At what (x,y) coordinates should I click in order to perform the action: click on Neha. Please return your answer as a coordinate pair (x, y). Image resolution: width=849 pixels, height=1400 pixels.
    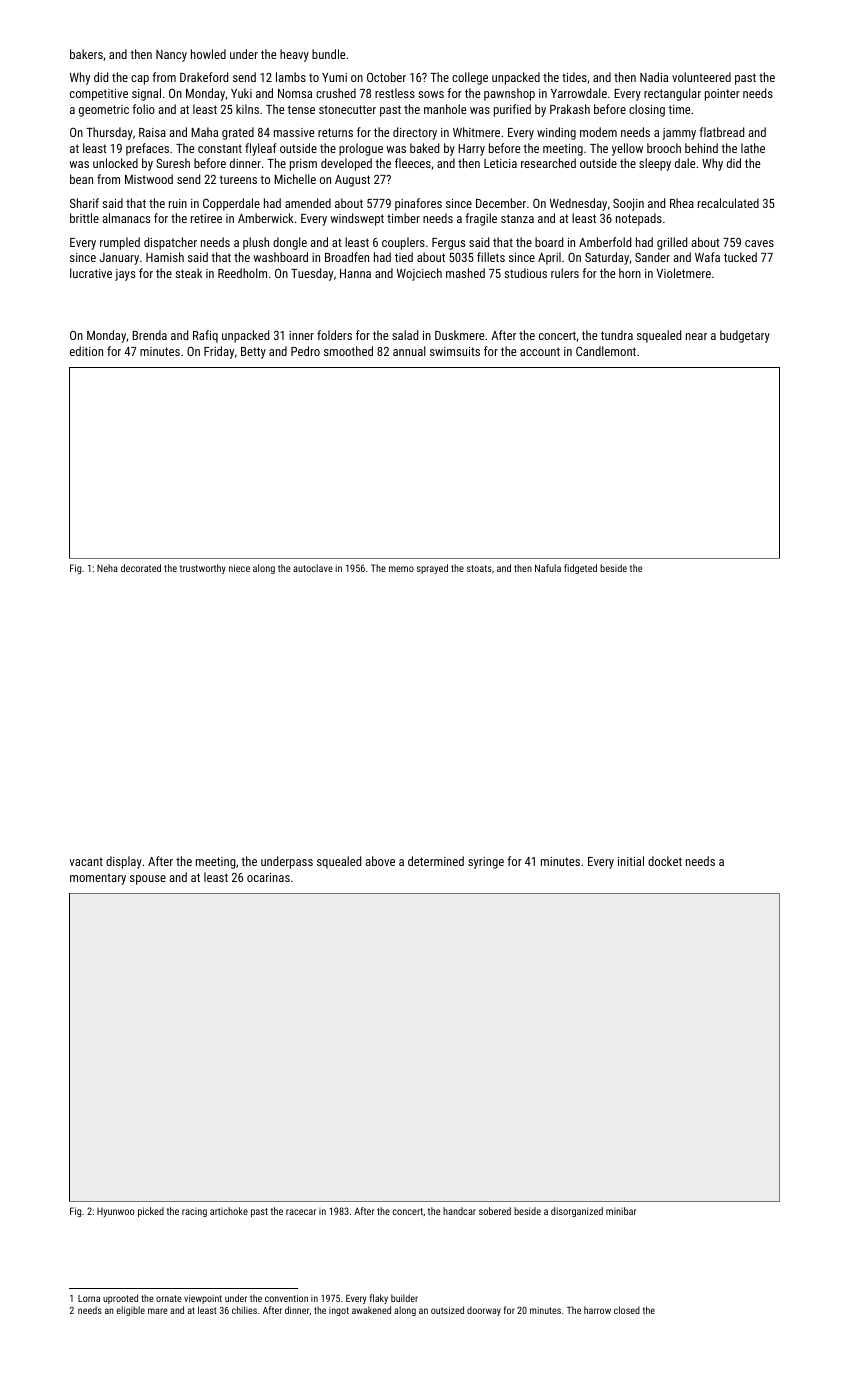
    Looking at the image, I should click on (107, 568).
